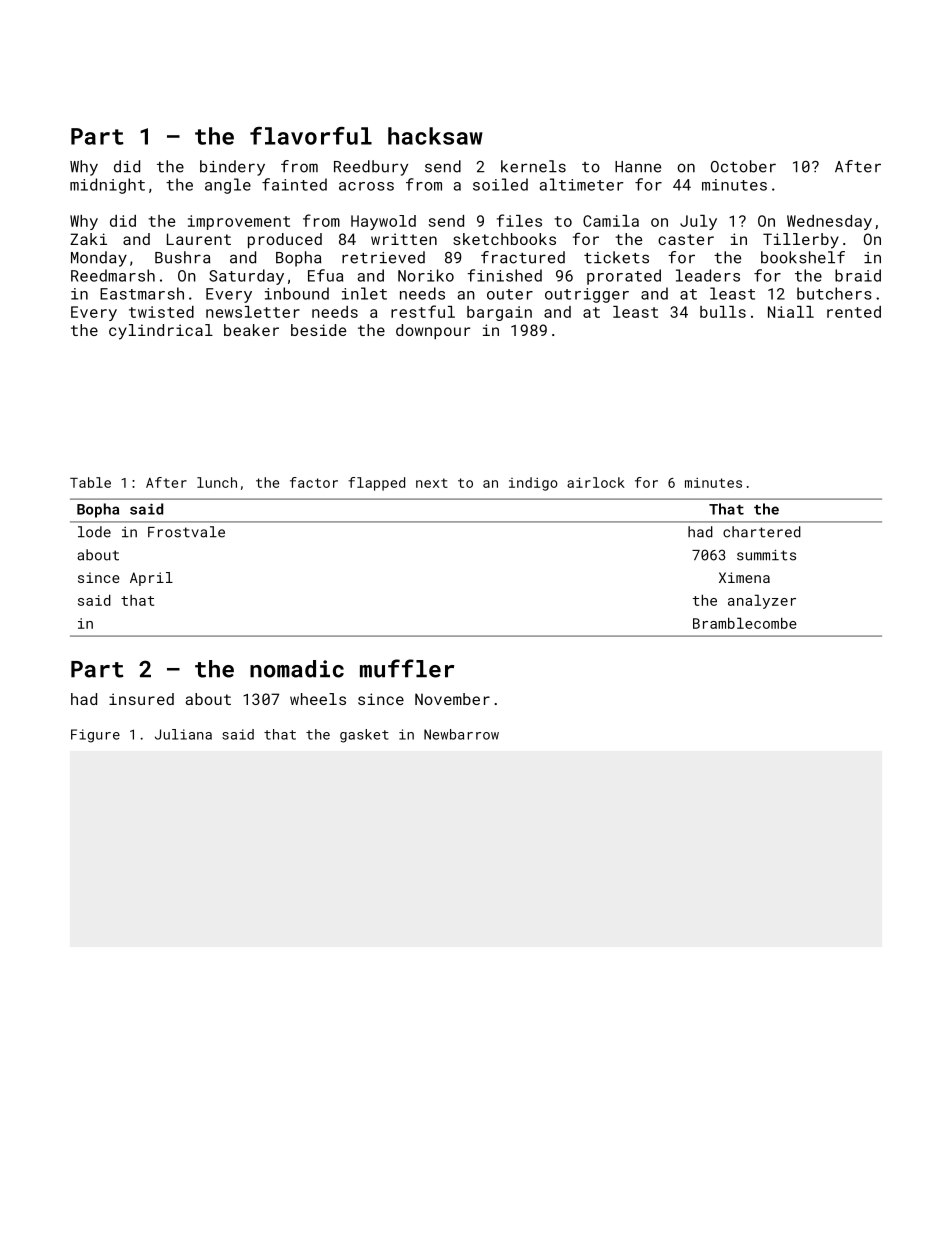 The width and height of the document is (952, 1233). Describe the element at coordinates (88, 239) in the document. I see `Zaki` at that location.
